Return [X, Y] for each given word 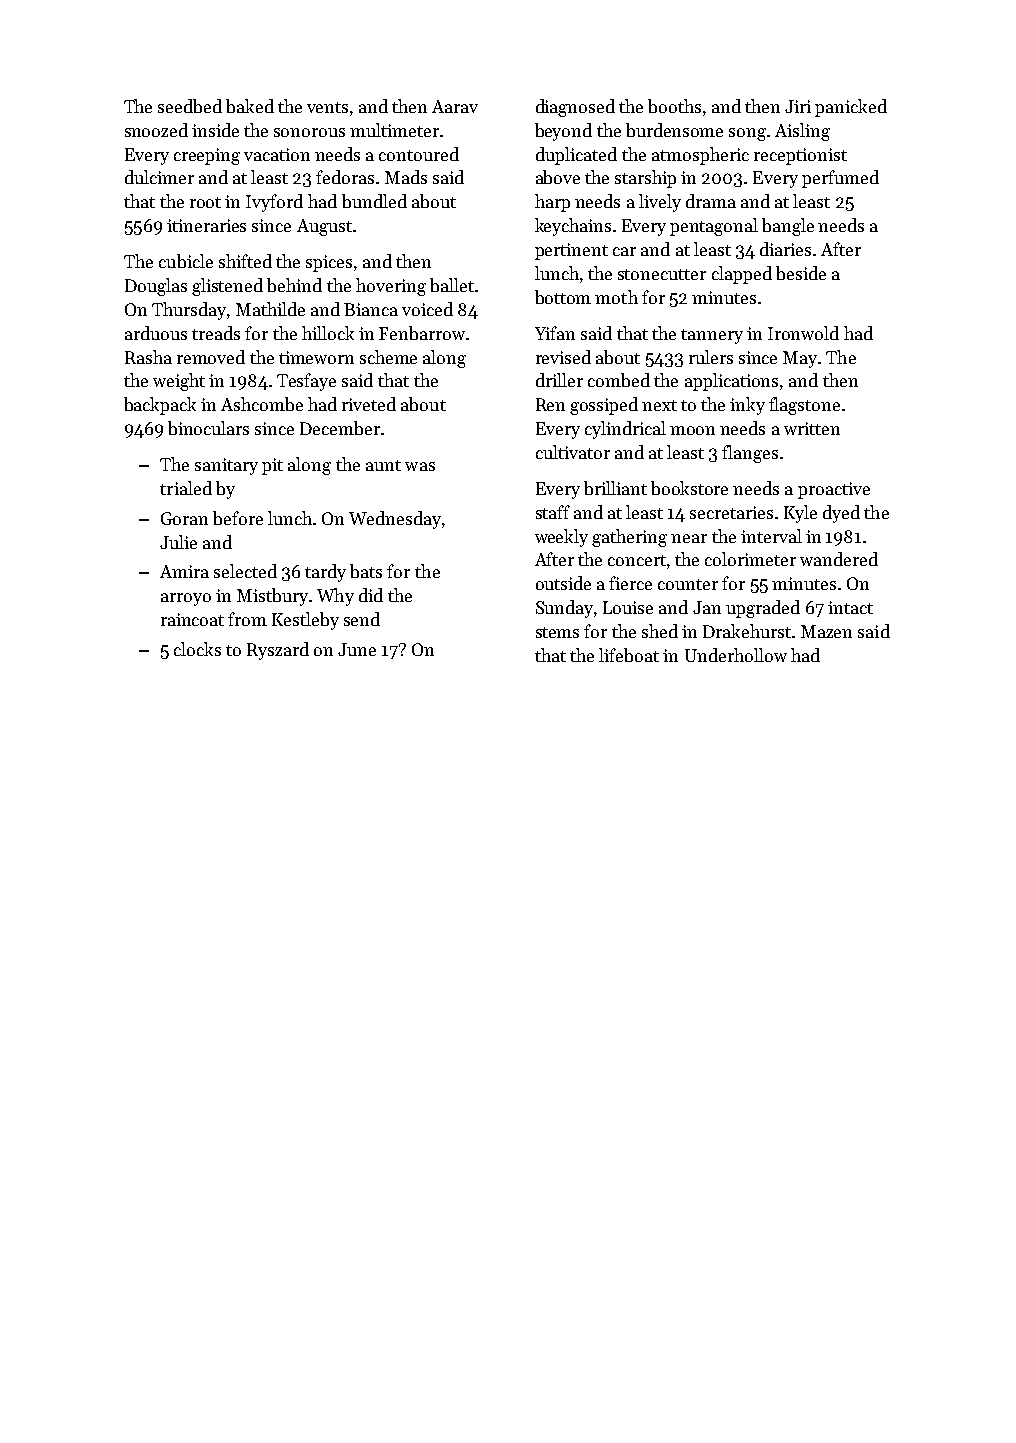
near [689, 538]
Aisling [802, 132]
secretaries [731, 512]
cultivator [573, 452]
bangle [788, 227]
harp [552, 203]
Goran [184, 518]
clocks [197, 649]
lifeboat [629, 655]
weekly [561, 538]
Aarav [455, 106]
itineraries [206, 225]
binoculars [208, 428]
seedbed [190, 106]
